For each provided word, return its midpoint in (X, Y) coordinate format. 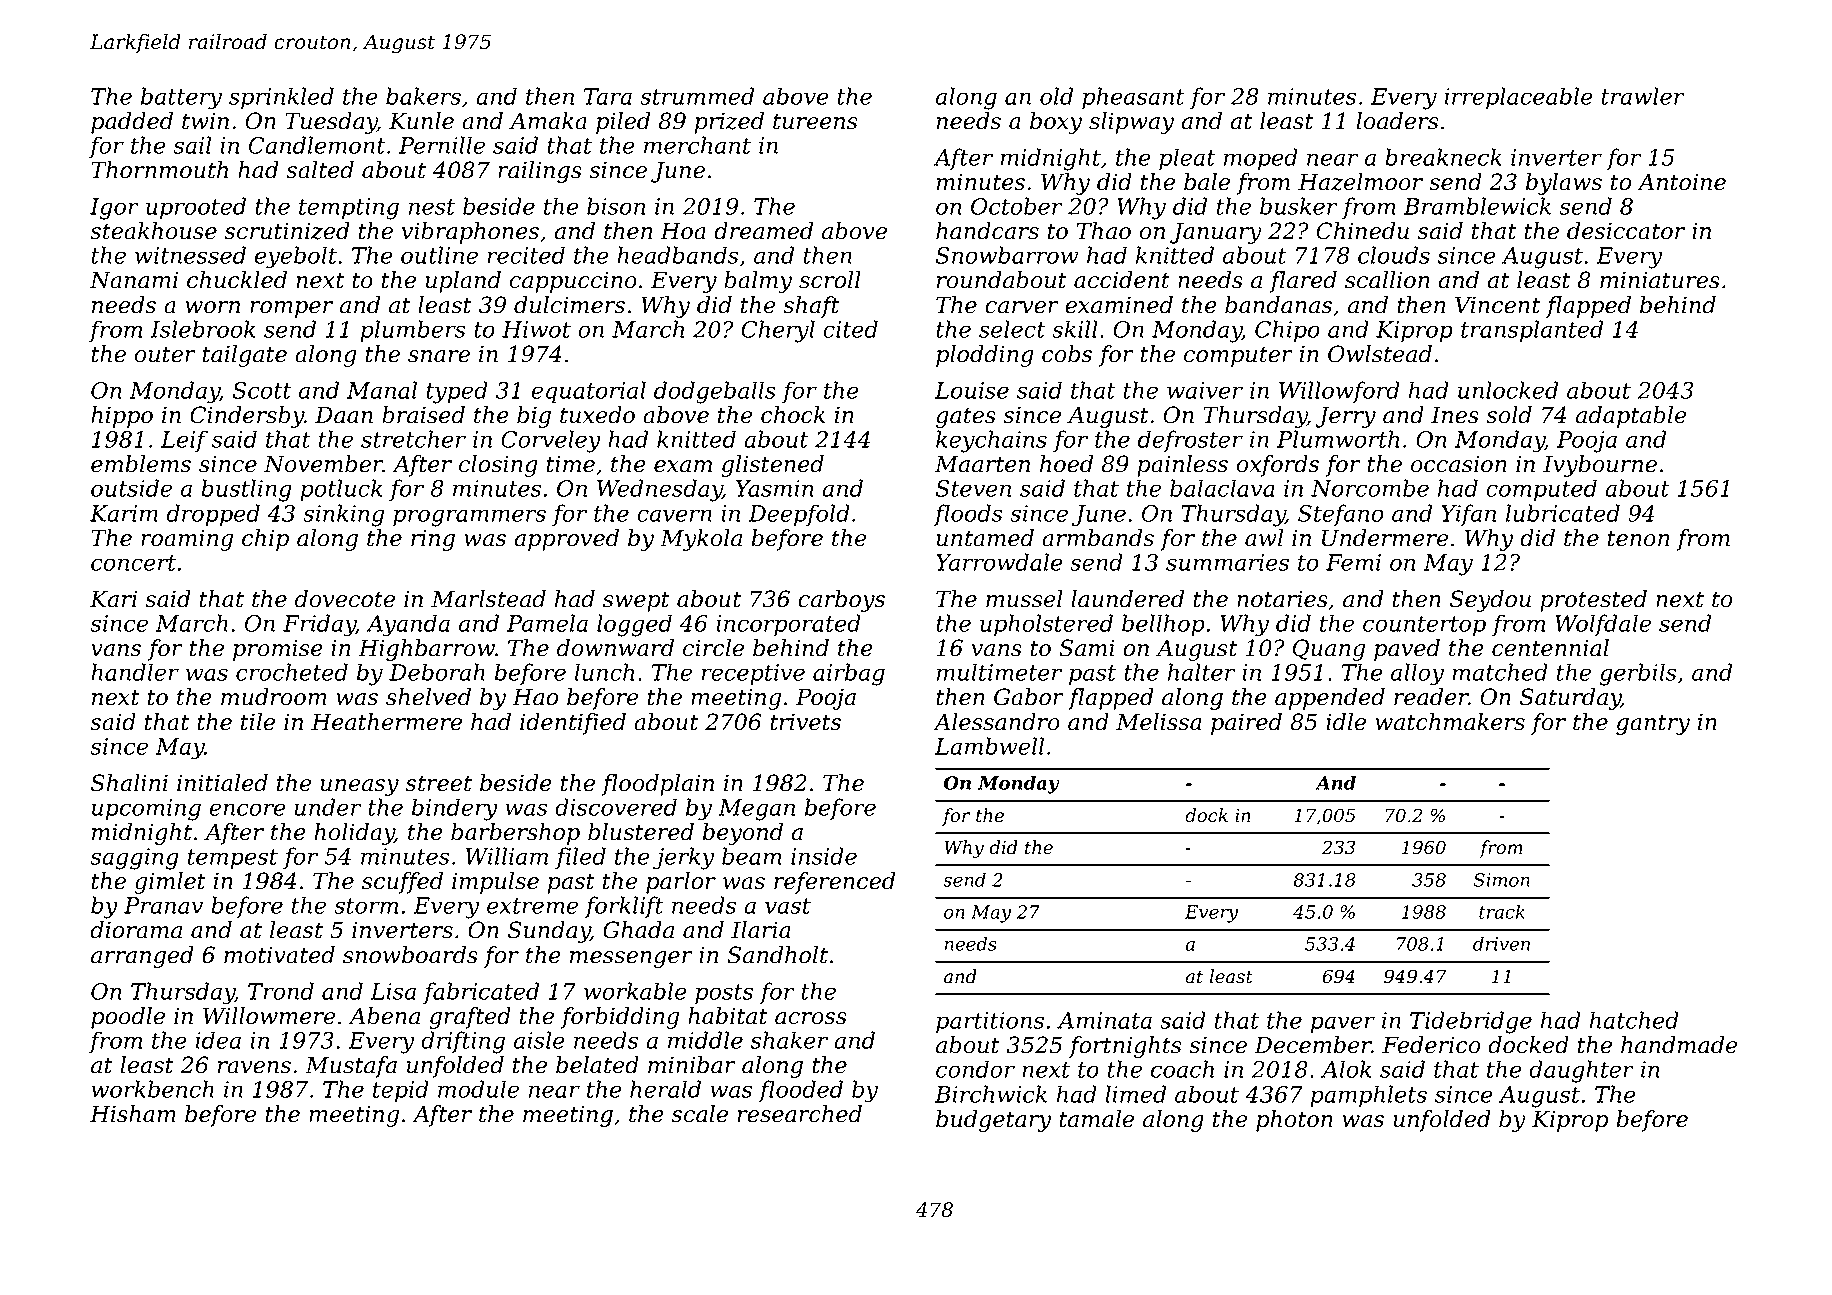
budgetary (993, 1121)
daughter (1581, 1071)
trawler (1643, 96)
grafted (470, 1018)
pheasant (1133, 98)
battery (181, 98)
